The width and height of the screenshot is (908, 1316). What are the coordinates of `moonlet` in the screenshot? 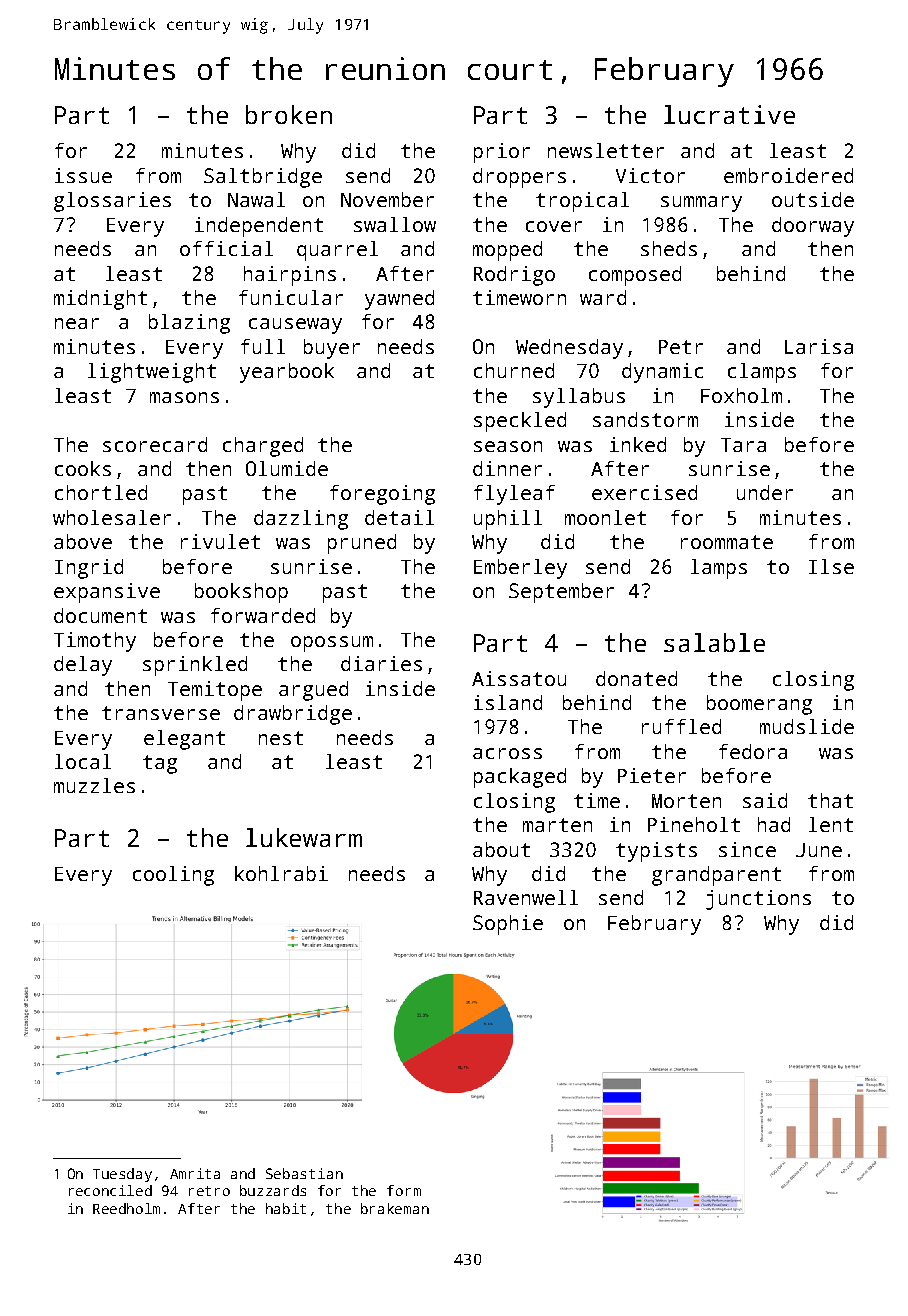 It's located at (605, 517).
